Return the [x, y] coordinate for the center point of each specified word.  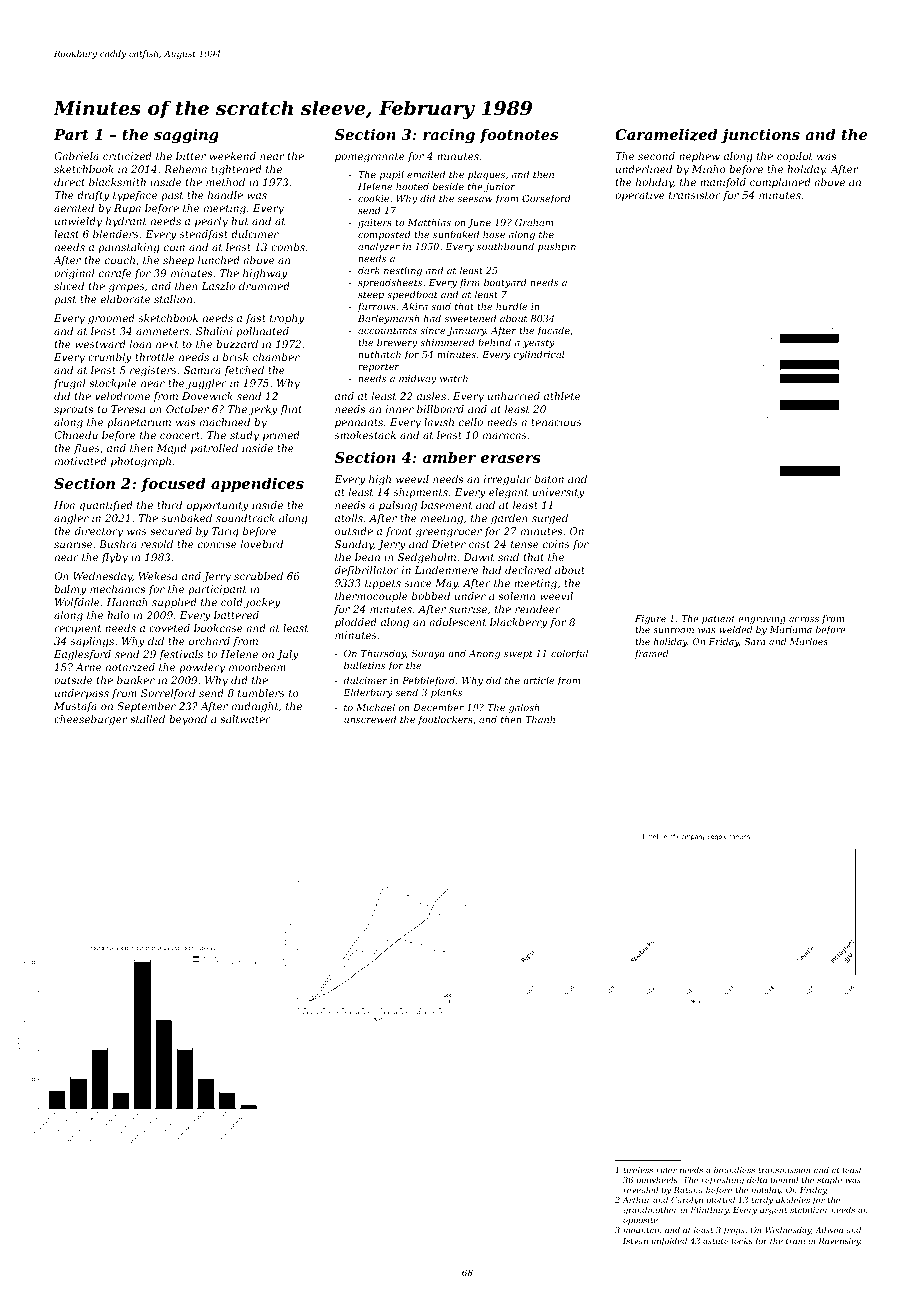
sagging [186, 136]
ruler [666, 1170]
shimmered [447, 342]
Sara [755, 641]
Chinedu [76, 435]
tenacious [556, 422]
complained [780, 183]
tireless [638, 1170]
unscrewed [370, 719]
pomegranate [370, 158]
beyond [188, 720]
